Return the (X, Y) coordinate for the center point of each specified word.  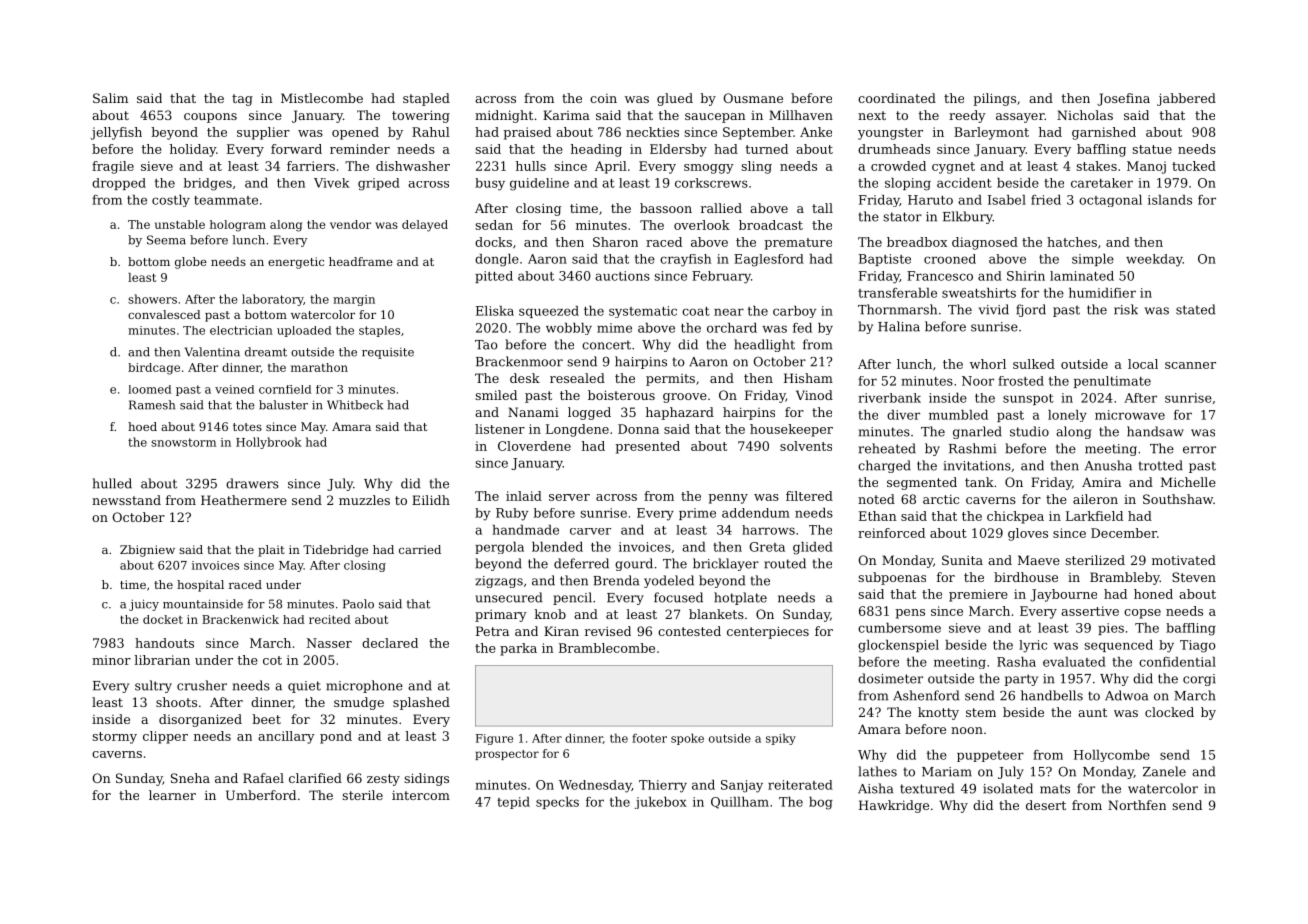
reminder (360, 149)
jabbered (1186, 99)
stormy (114, 738)
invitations (977, 466)
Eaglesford (769, 260)
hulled (112, 483)
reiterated (800, 785)
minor (111, 660)
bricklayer (726, 564)
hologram (238, 226)
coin (603, 98)
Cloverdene (534, 446)
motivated (1184, 560)
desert (1046, 805)
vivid (994, 309)
